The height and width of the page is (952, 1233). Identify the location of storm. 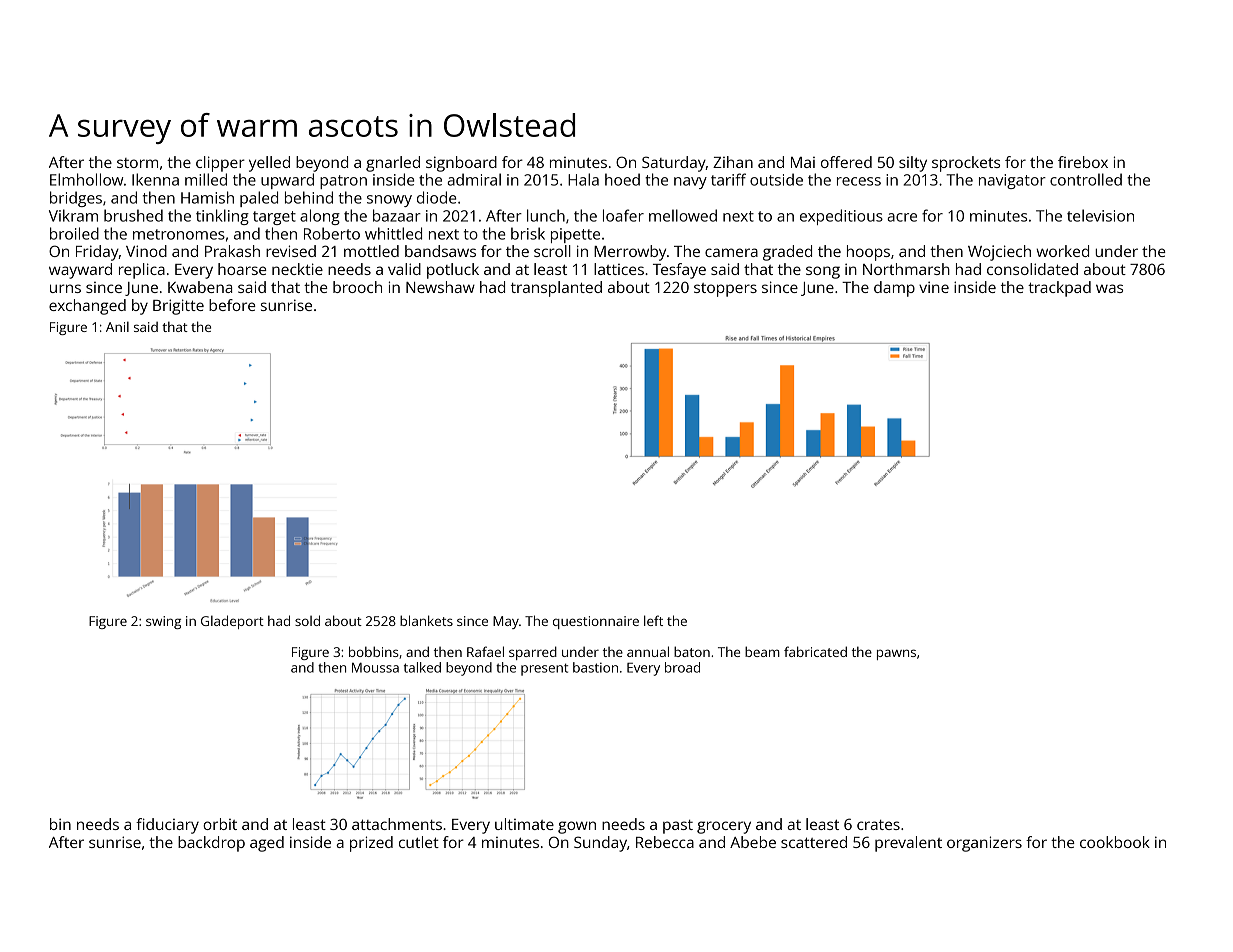
(137, 163).
